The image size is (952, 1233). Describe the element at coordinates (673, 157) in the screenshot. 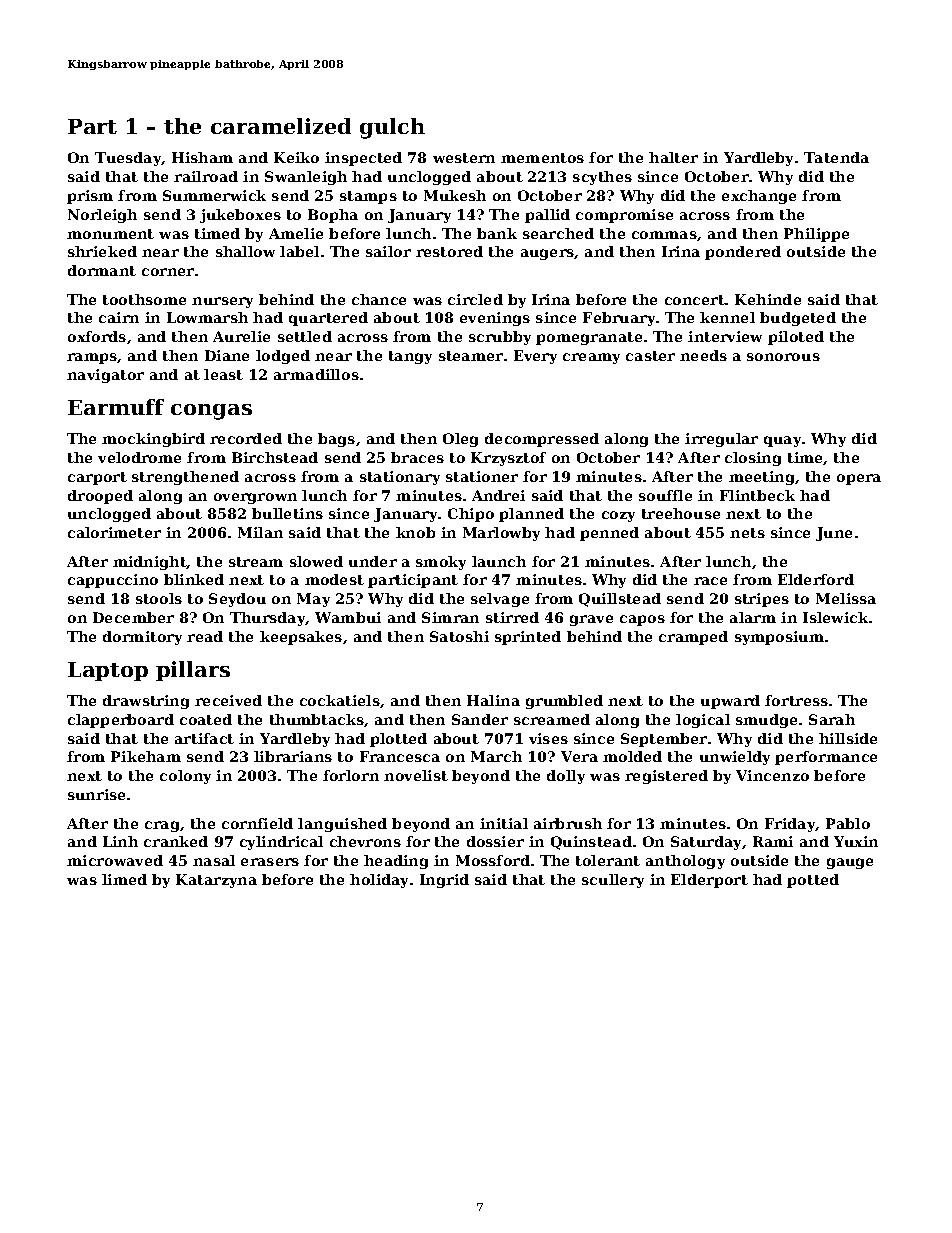

I see `halter` at that location.
